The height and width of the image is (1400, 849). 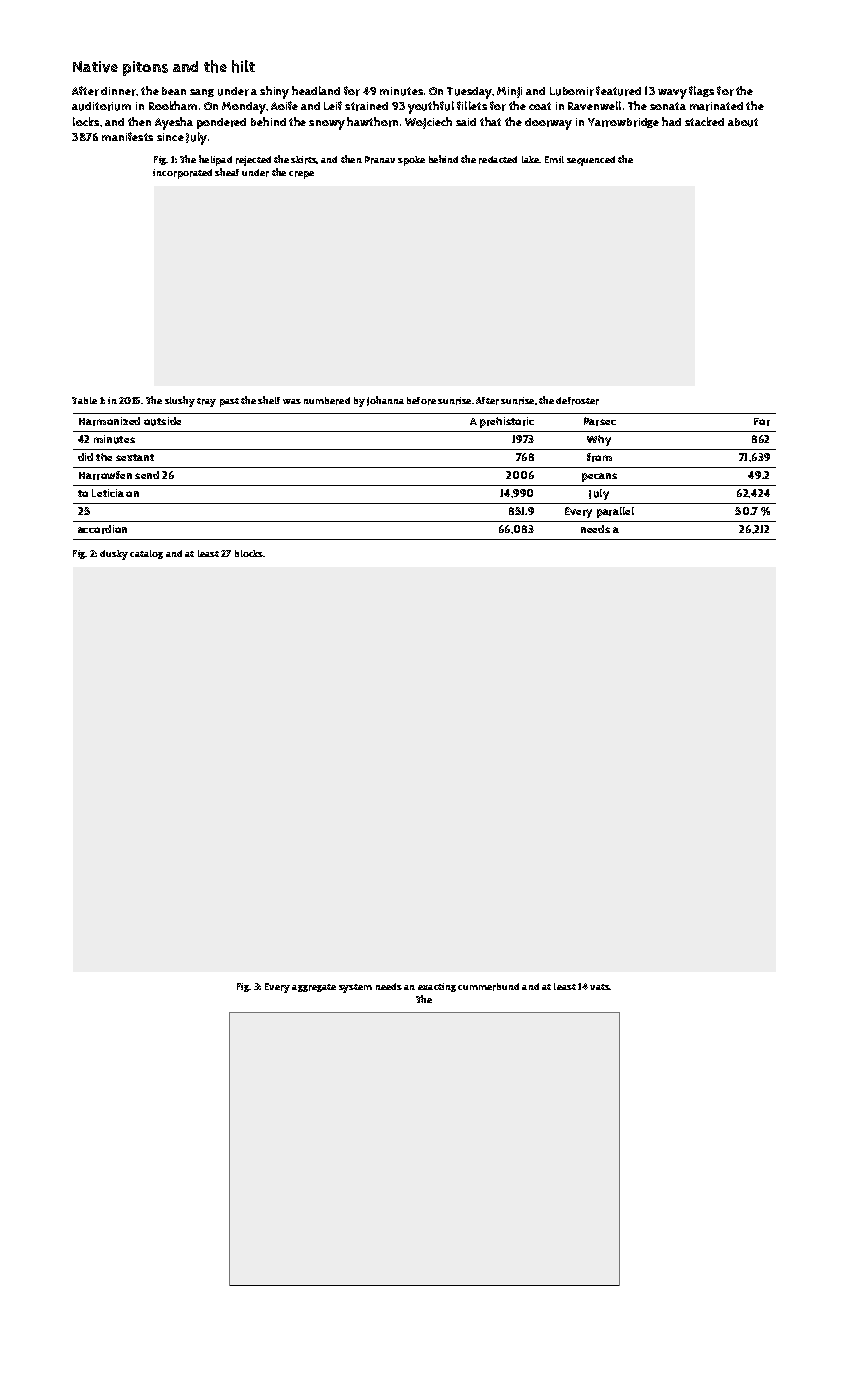 What do you see at coordinates (421, 401) in the image?
I see `before` at bounding box center [421, 401].
